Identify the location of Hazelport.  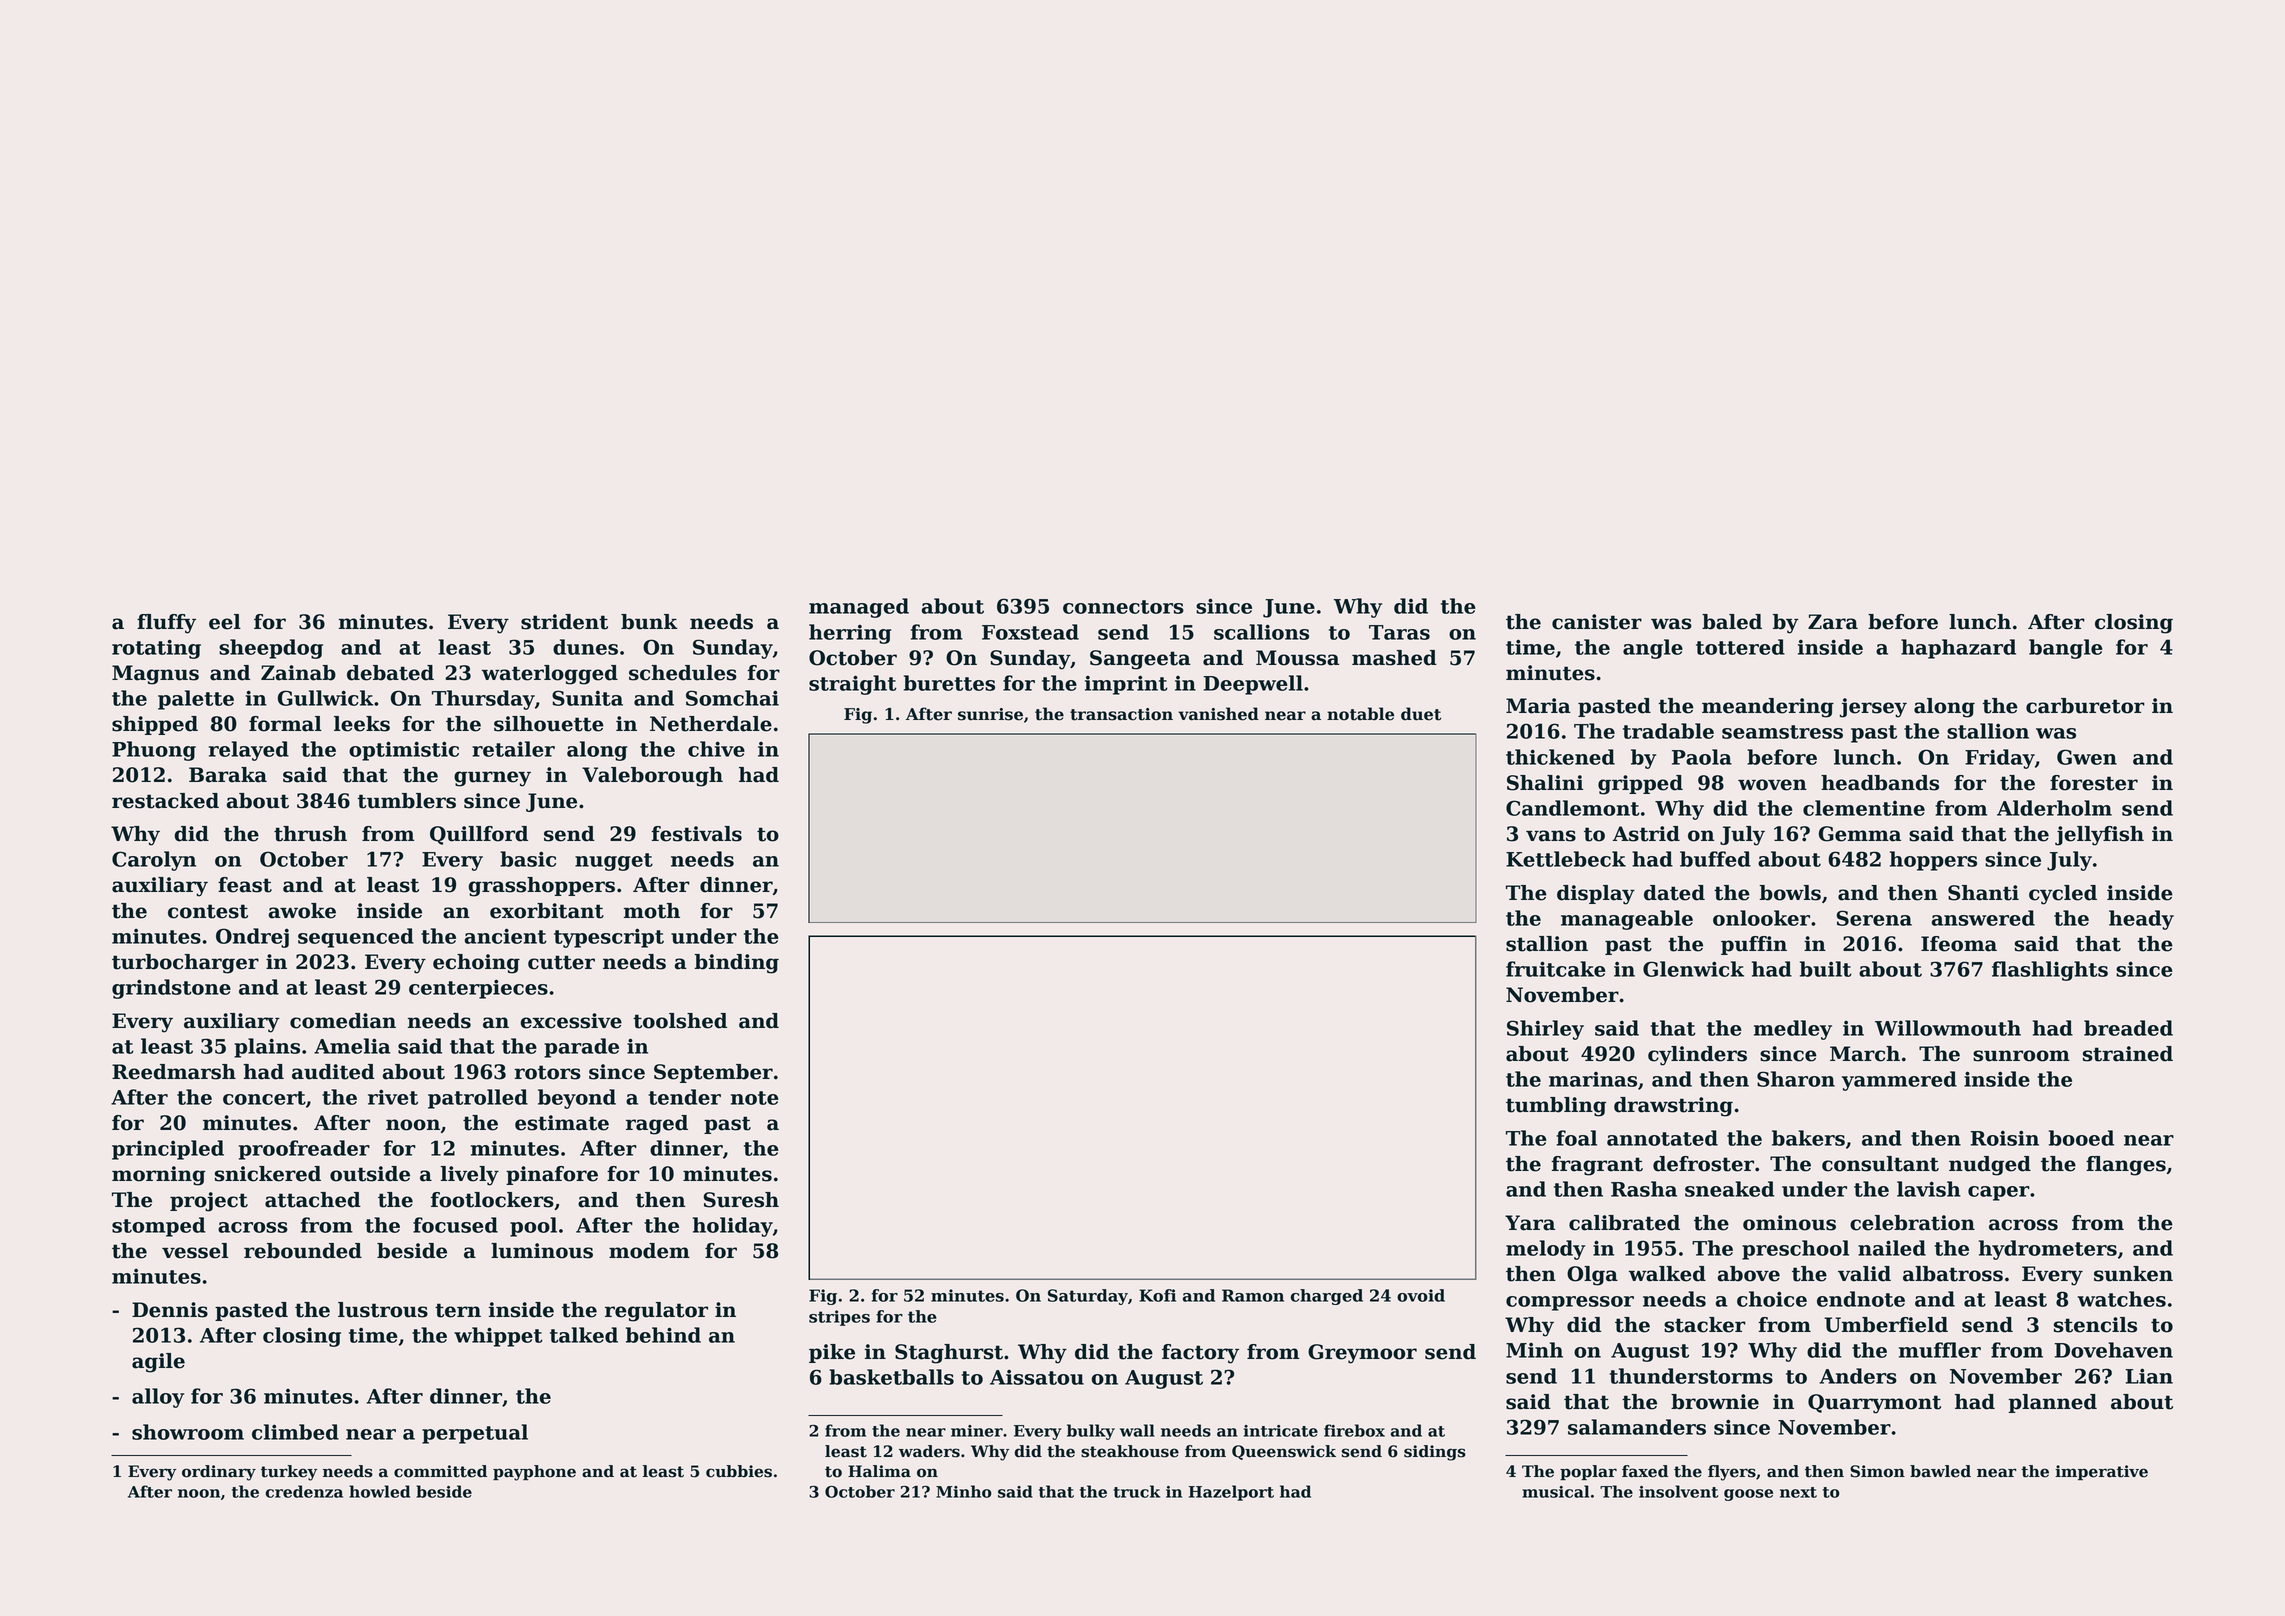
(1231, 1493).
